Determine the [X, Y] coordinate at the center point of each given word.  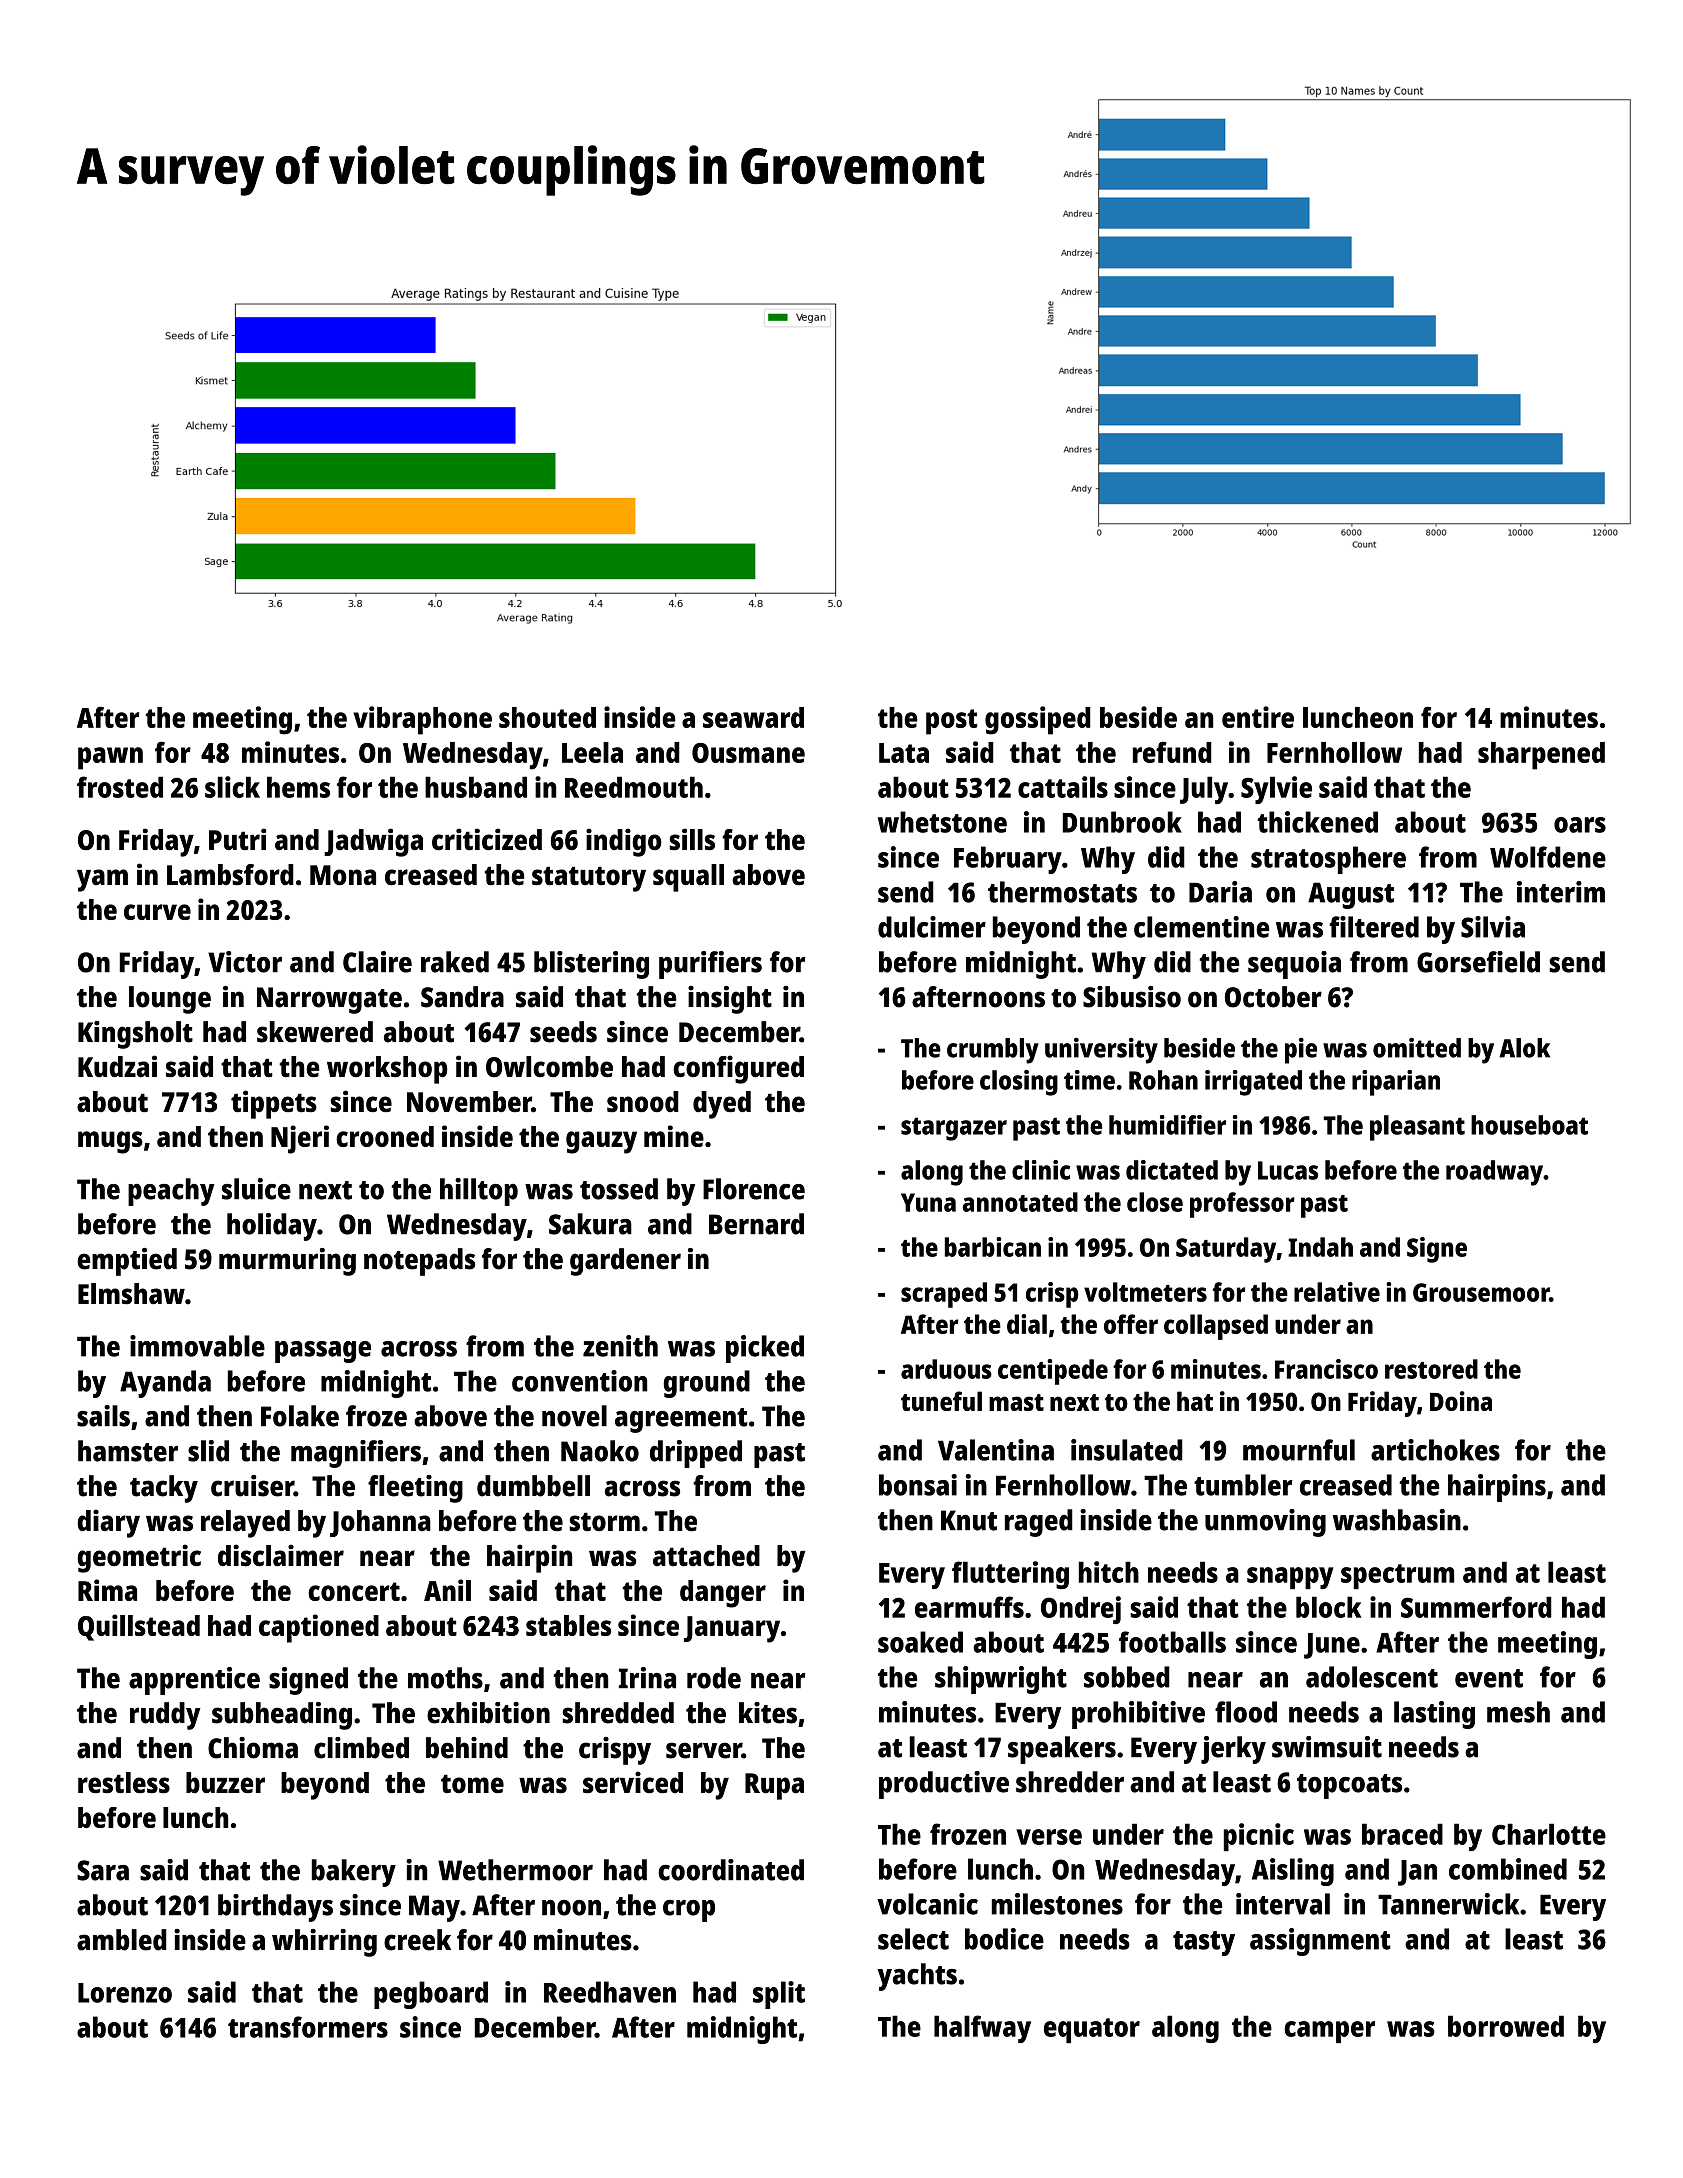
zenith [620, 1346]
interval [1283, 1904]
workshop [387, 1070]
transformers [308, 2027]
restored [1431, 1369]
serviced [633, 1782]
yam [102, 880]
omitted [1417, 1048]
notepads [419, 1262]
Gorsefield [1478, 962]
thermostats [1062, 892]
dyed [722, 1105]
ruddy [165, 1716]
